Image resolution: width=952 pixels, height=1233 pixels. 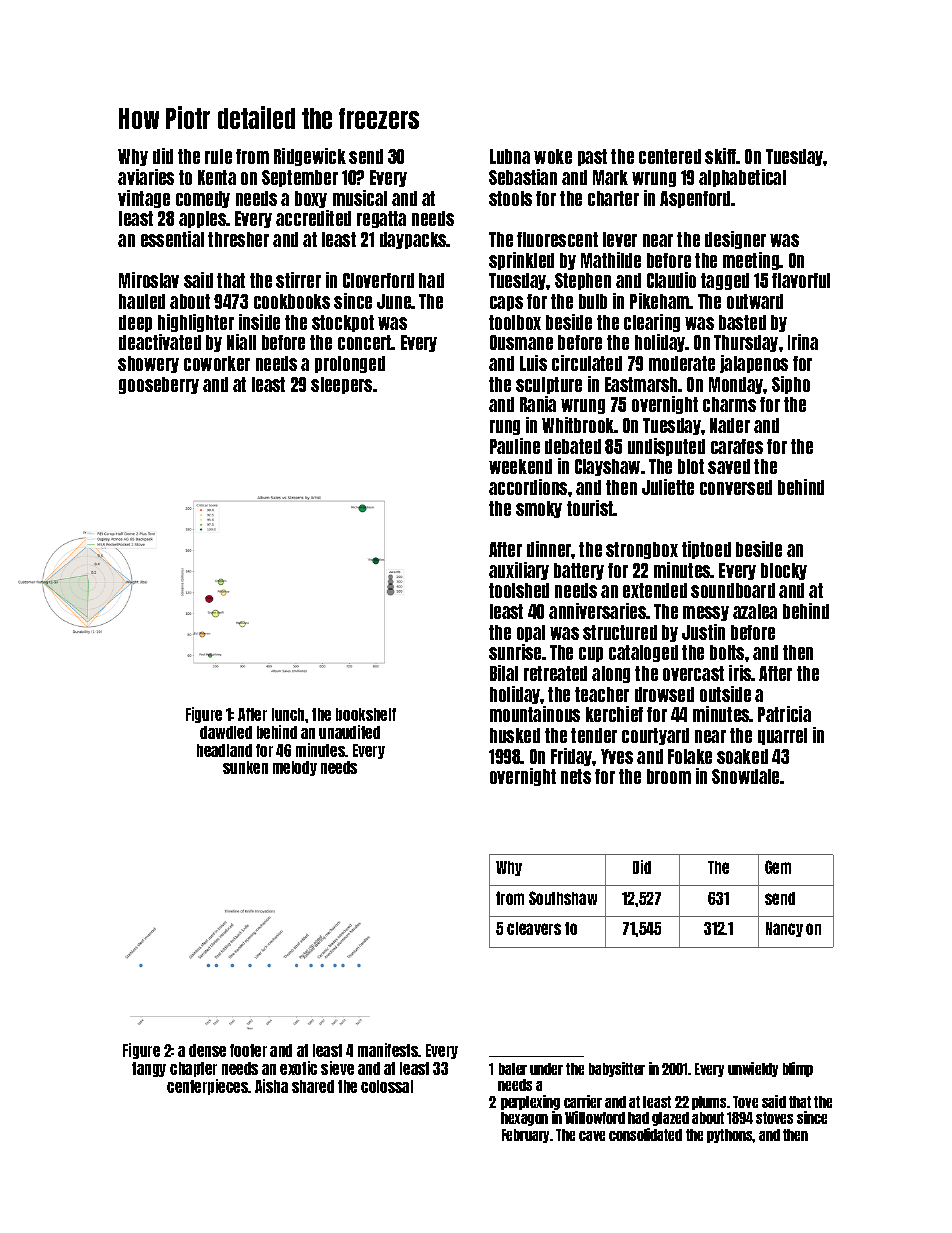 I want to click on nets, so click(x=576, y=776).
